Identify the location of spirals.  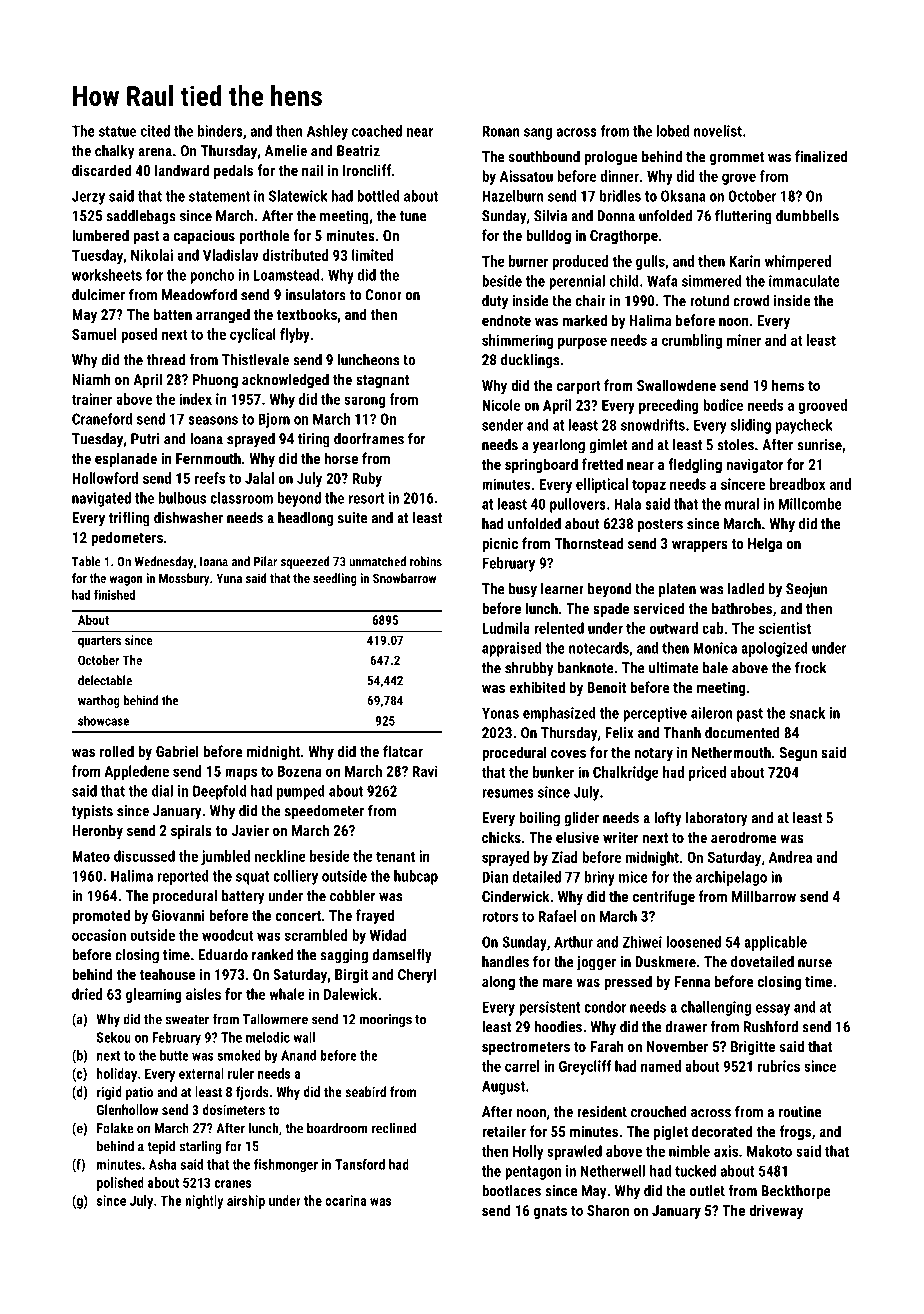
(191, 831).
